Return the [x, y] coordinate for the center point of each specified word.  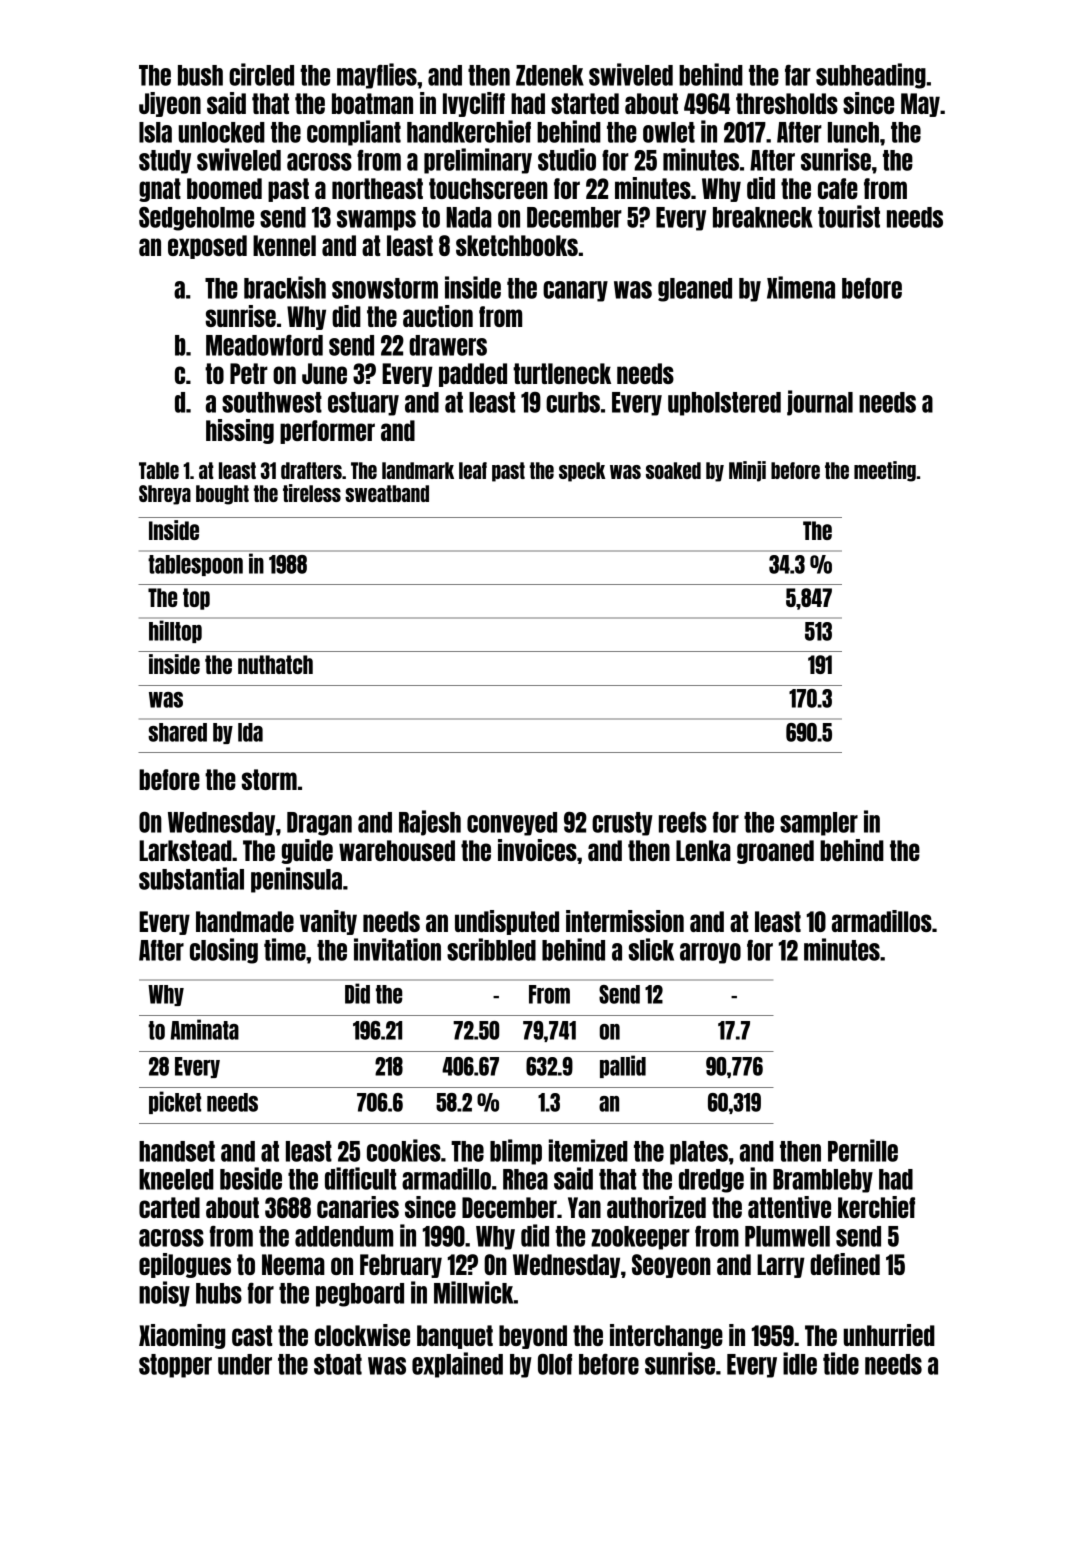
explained [457, 1365]
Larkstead [185, 850]
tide [841, 1363]
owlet [669, 132]
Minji [747, 471]
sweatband [387, 493]
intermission [625, 921]
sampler [819, 824]
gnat [160, 190]
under [245, 1364]
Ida [250, 732]
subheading [871, 76]
